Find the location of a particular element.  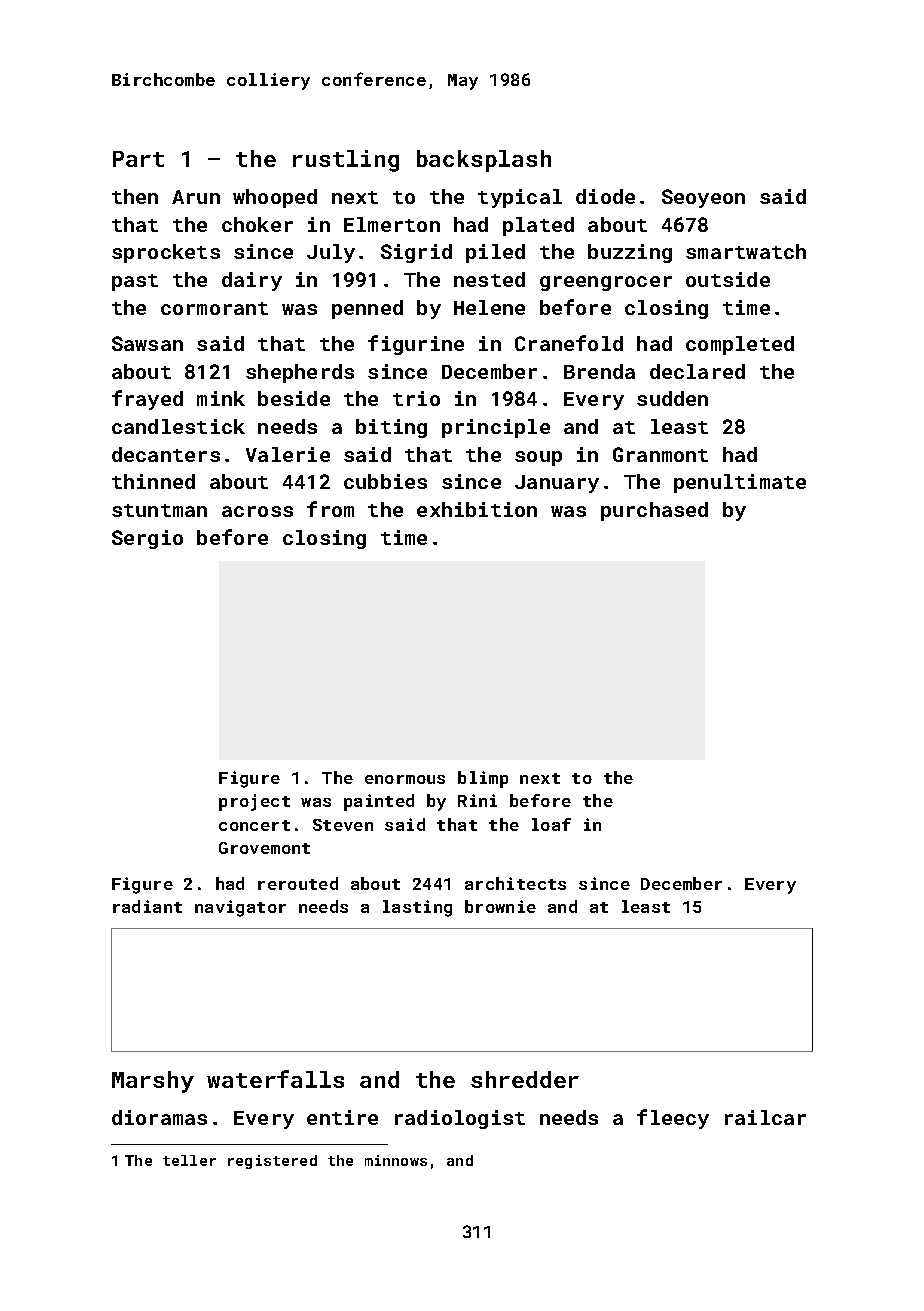

soup is located at coordinates (538, 458).
